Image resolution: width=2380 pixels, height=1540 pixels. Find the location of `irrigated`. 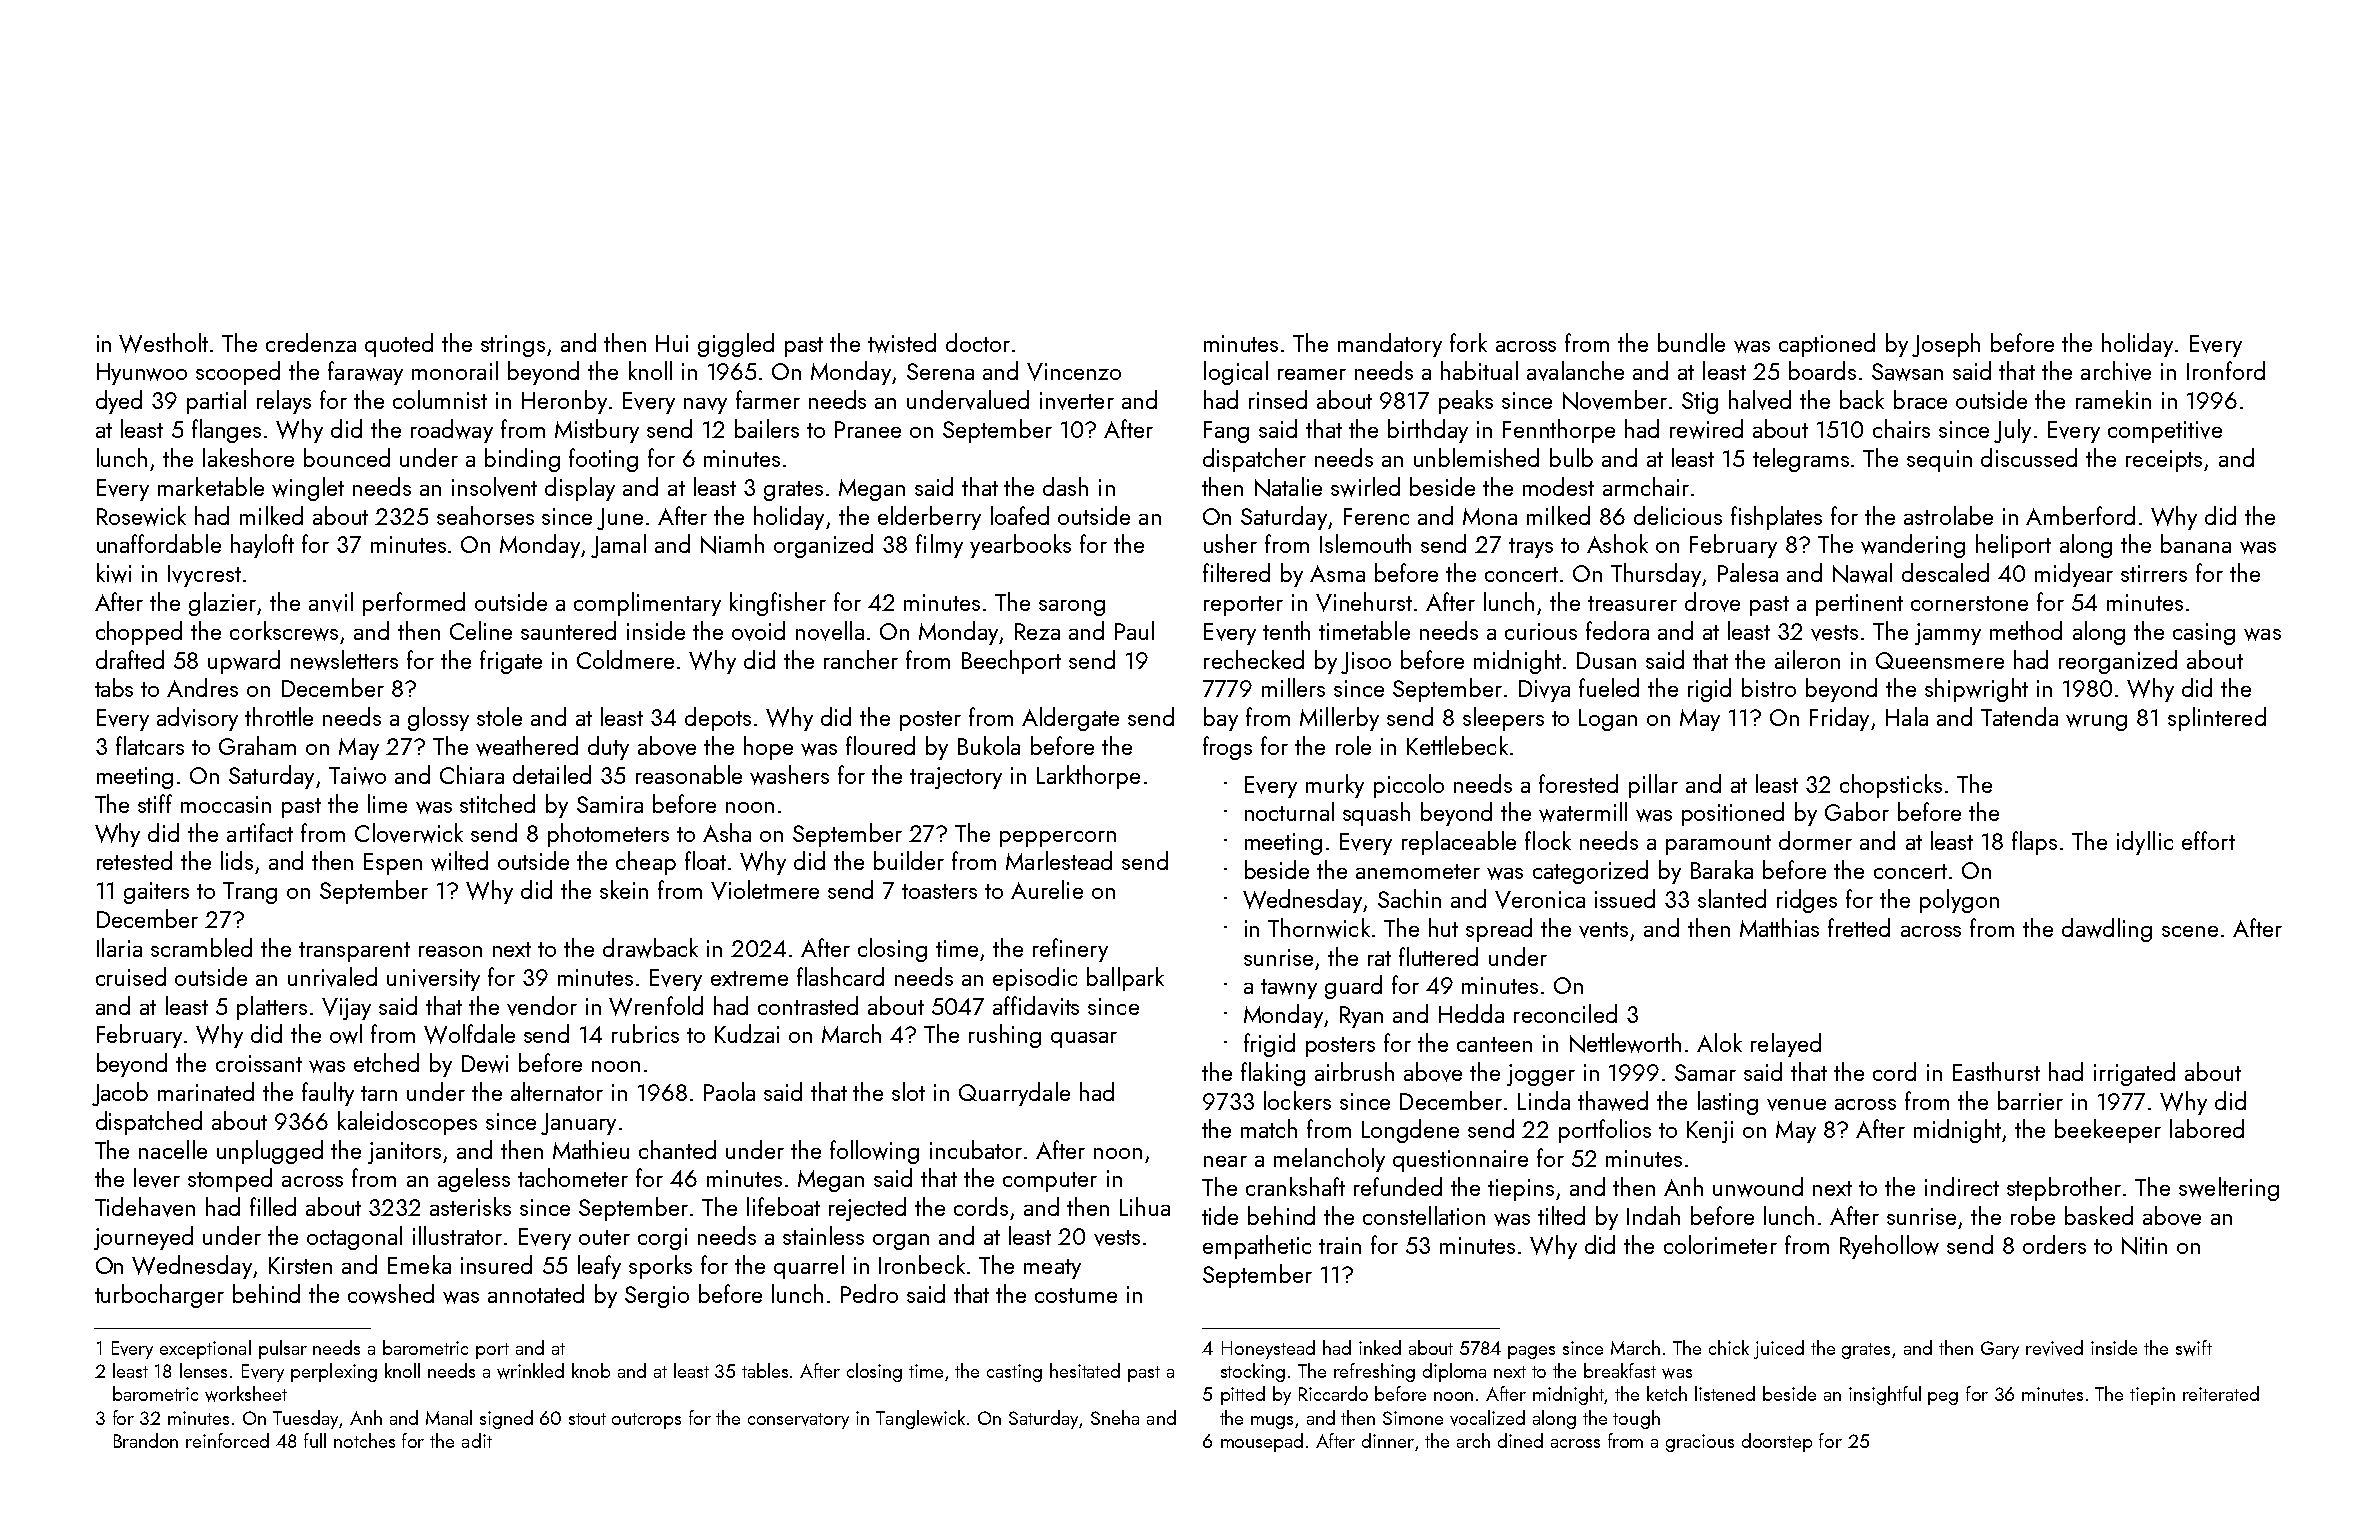

irrigated is located at coordinates (2134, 1074).
